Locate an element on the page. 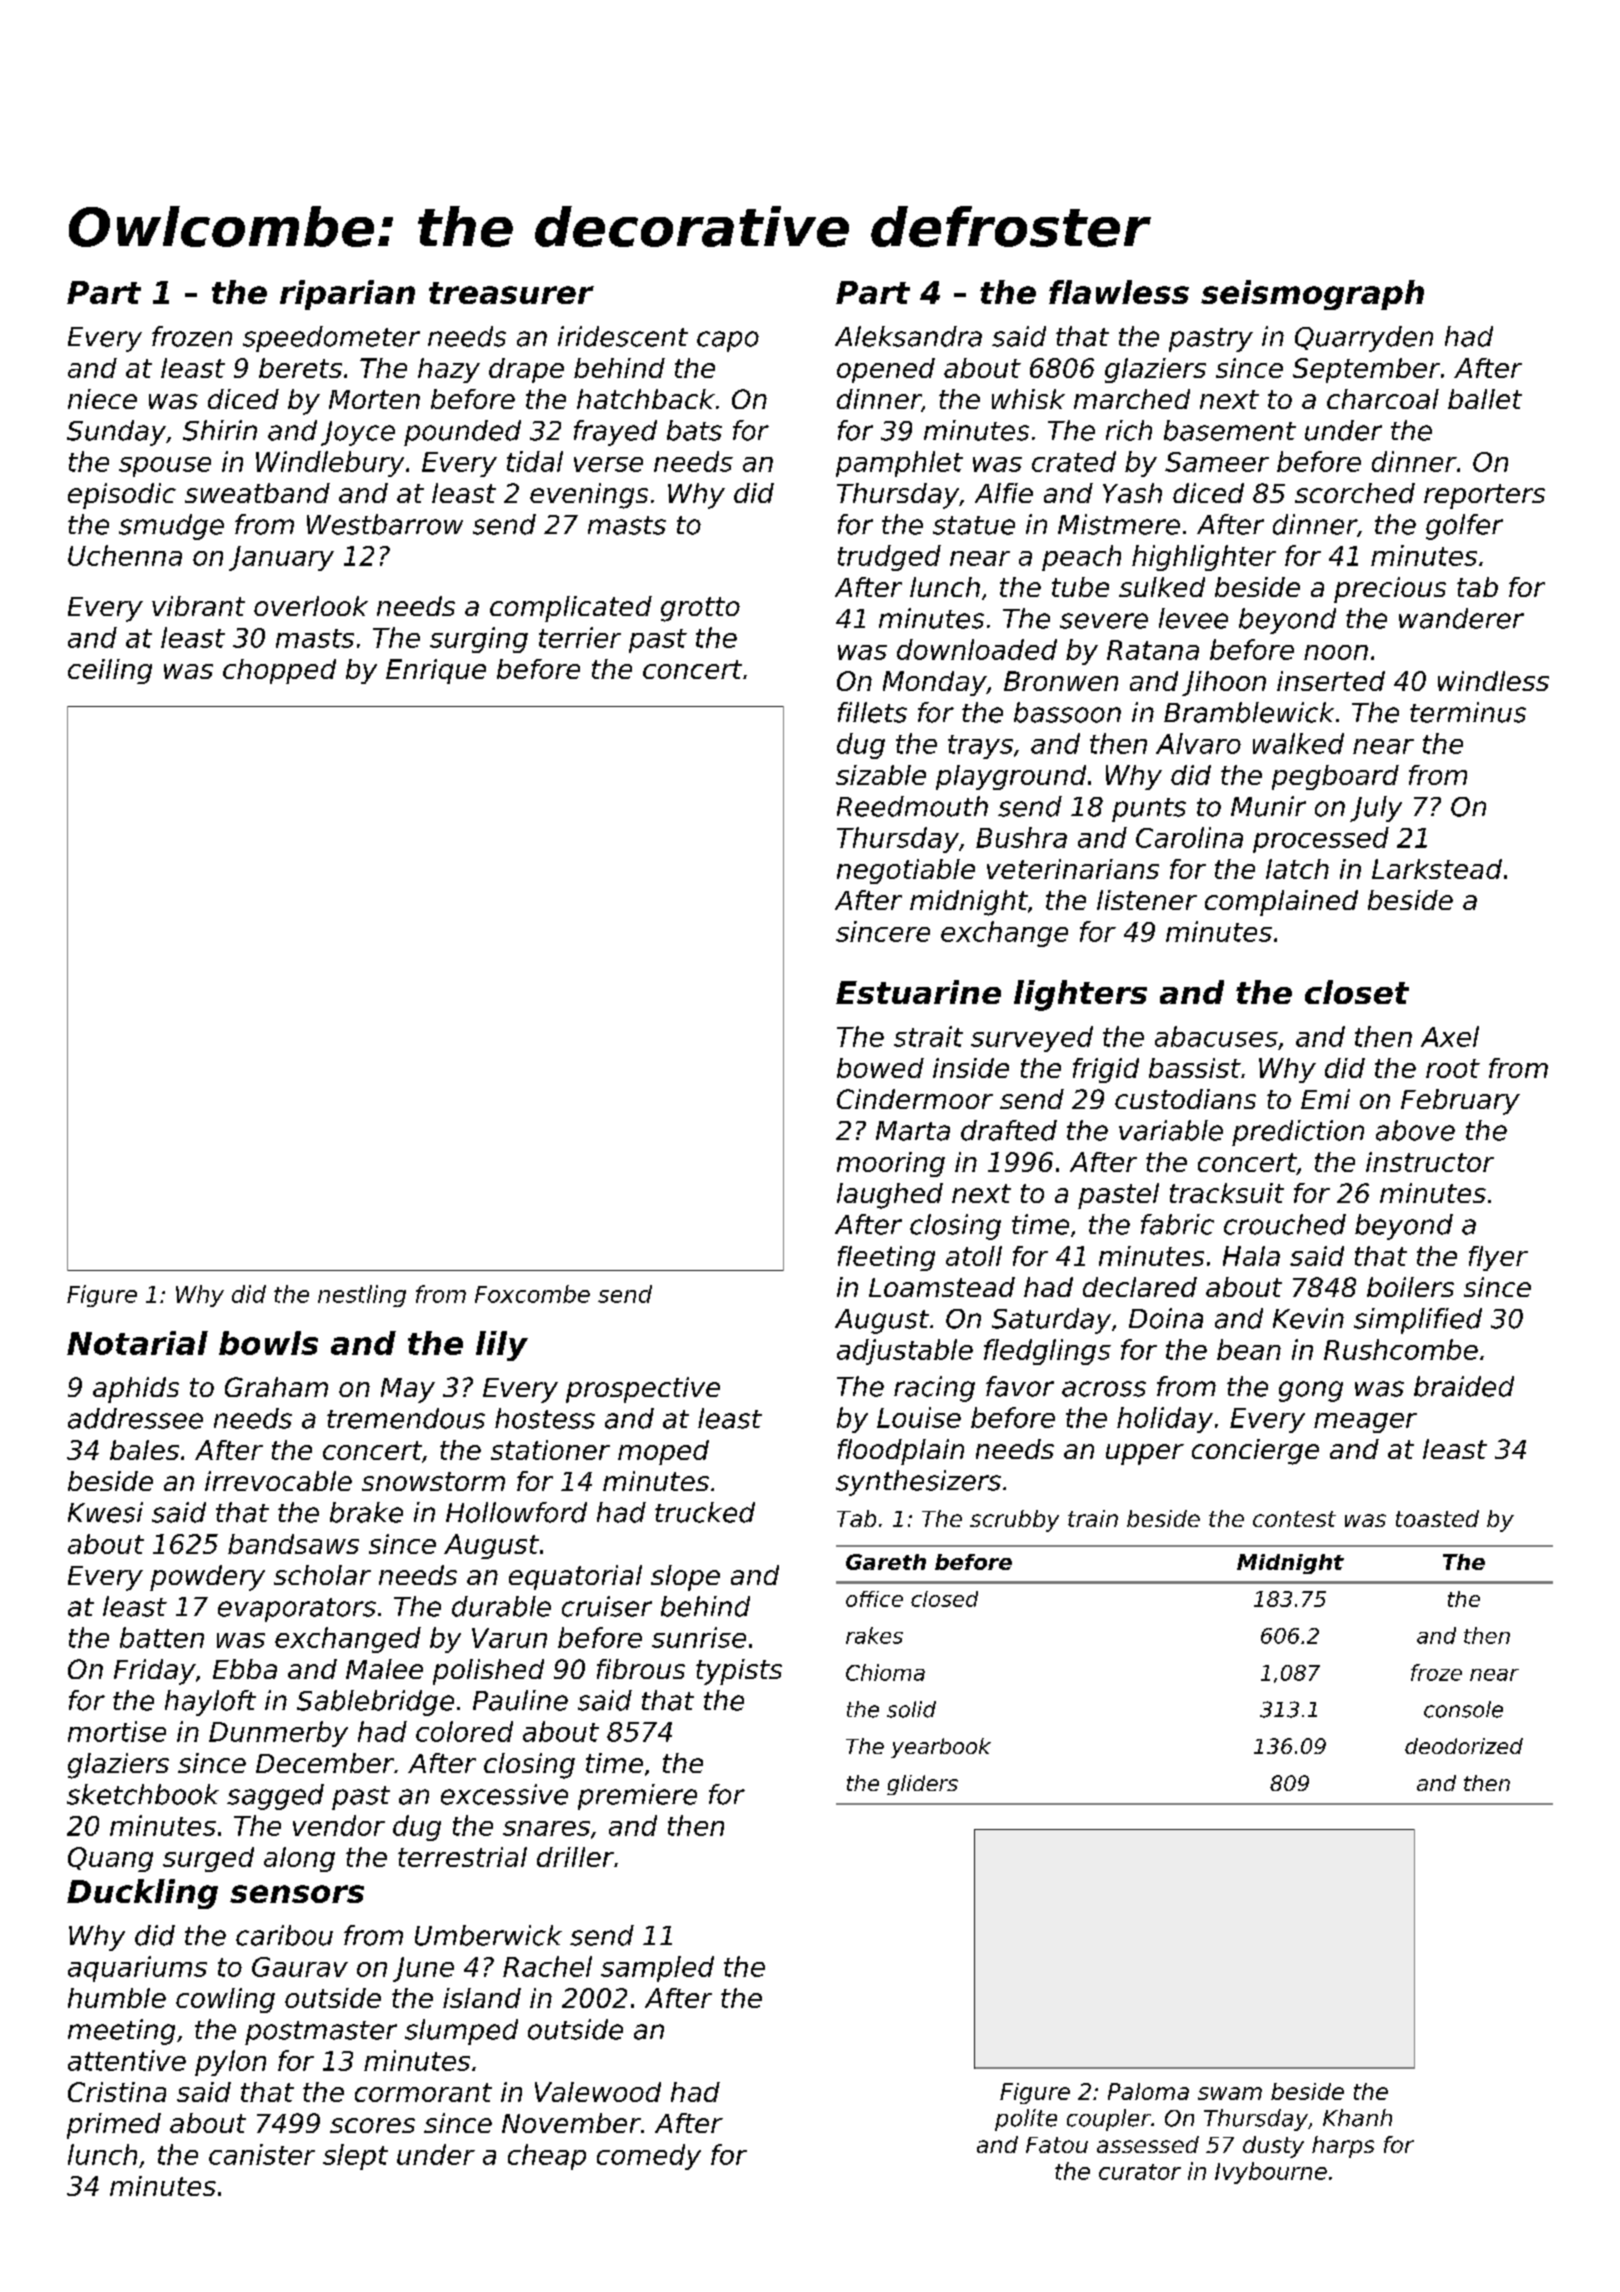  treasurer is located at coordinates (511, 293).
